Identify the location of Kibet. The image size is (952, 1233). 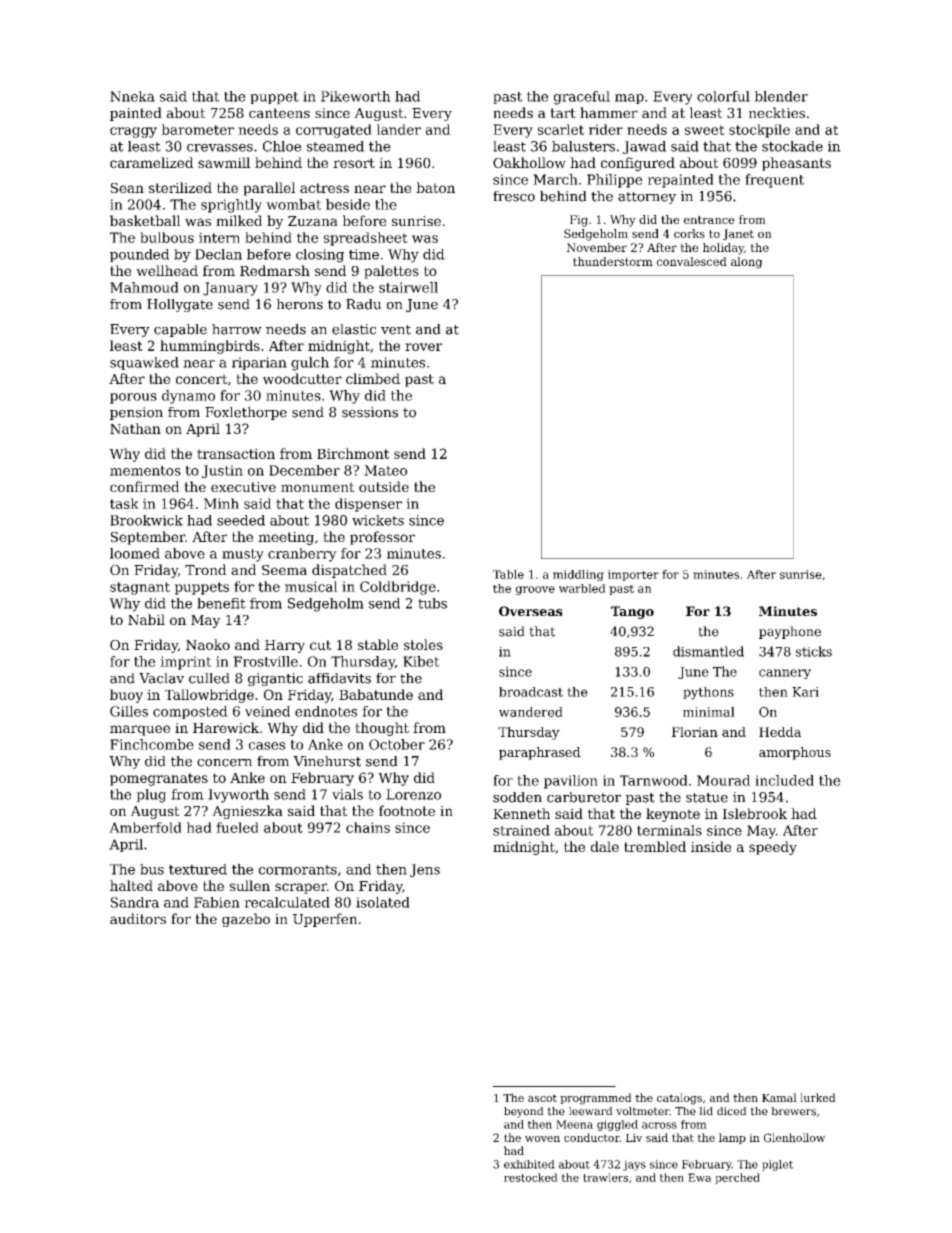
(421, 661).
